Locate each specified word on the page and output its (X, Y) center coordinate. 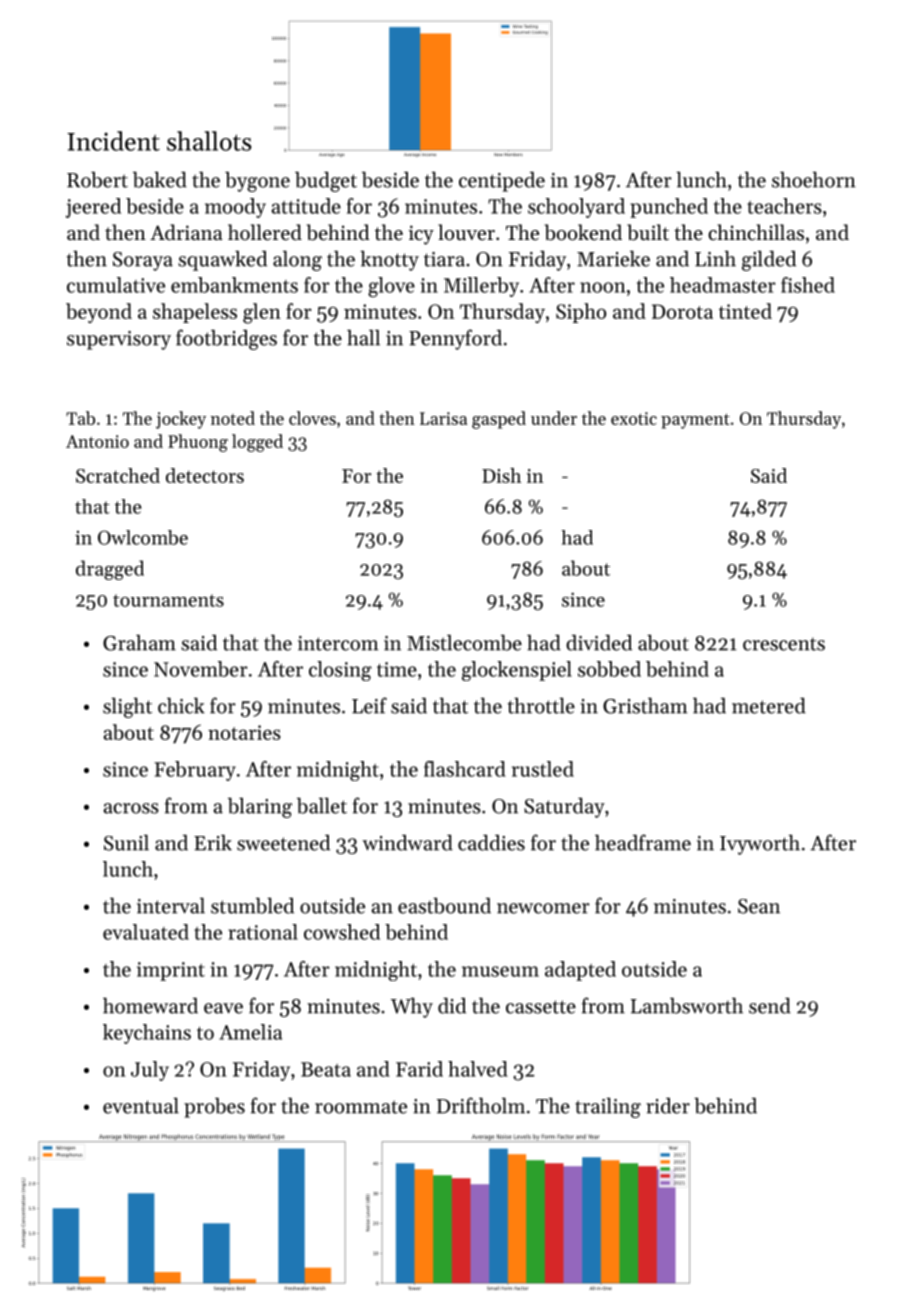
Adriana (186, 232)
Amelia (250, 1032)
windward (407, 843)
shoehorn (814, 179)
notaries (244, 732)
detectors (205, 475)
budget (326, 182)
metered (769, 706)
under (554, 418)
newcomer (543, 908)
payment (695, 421)
